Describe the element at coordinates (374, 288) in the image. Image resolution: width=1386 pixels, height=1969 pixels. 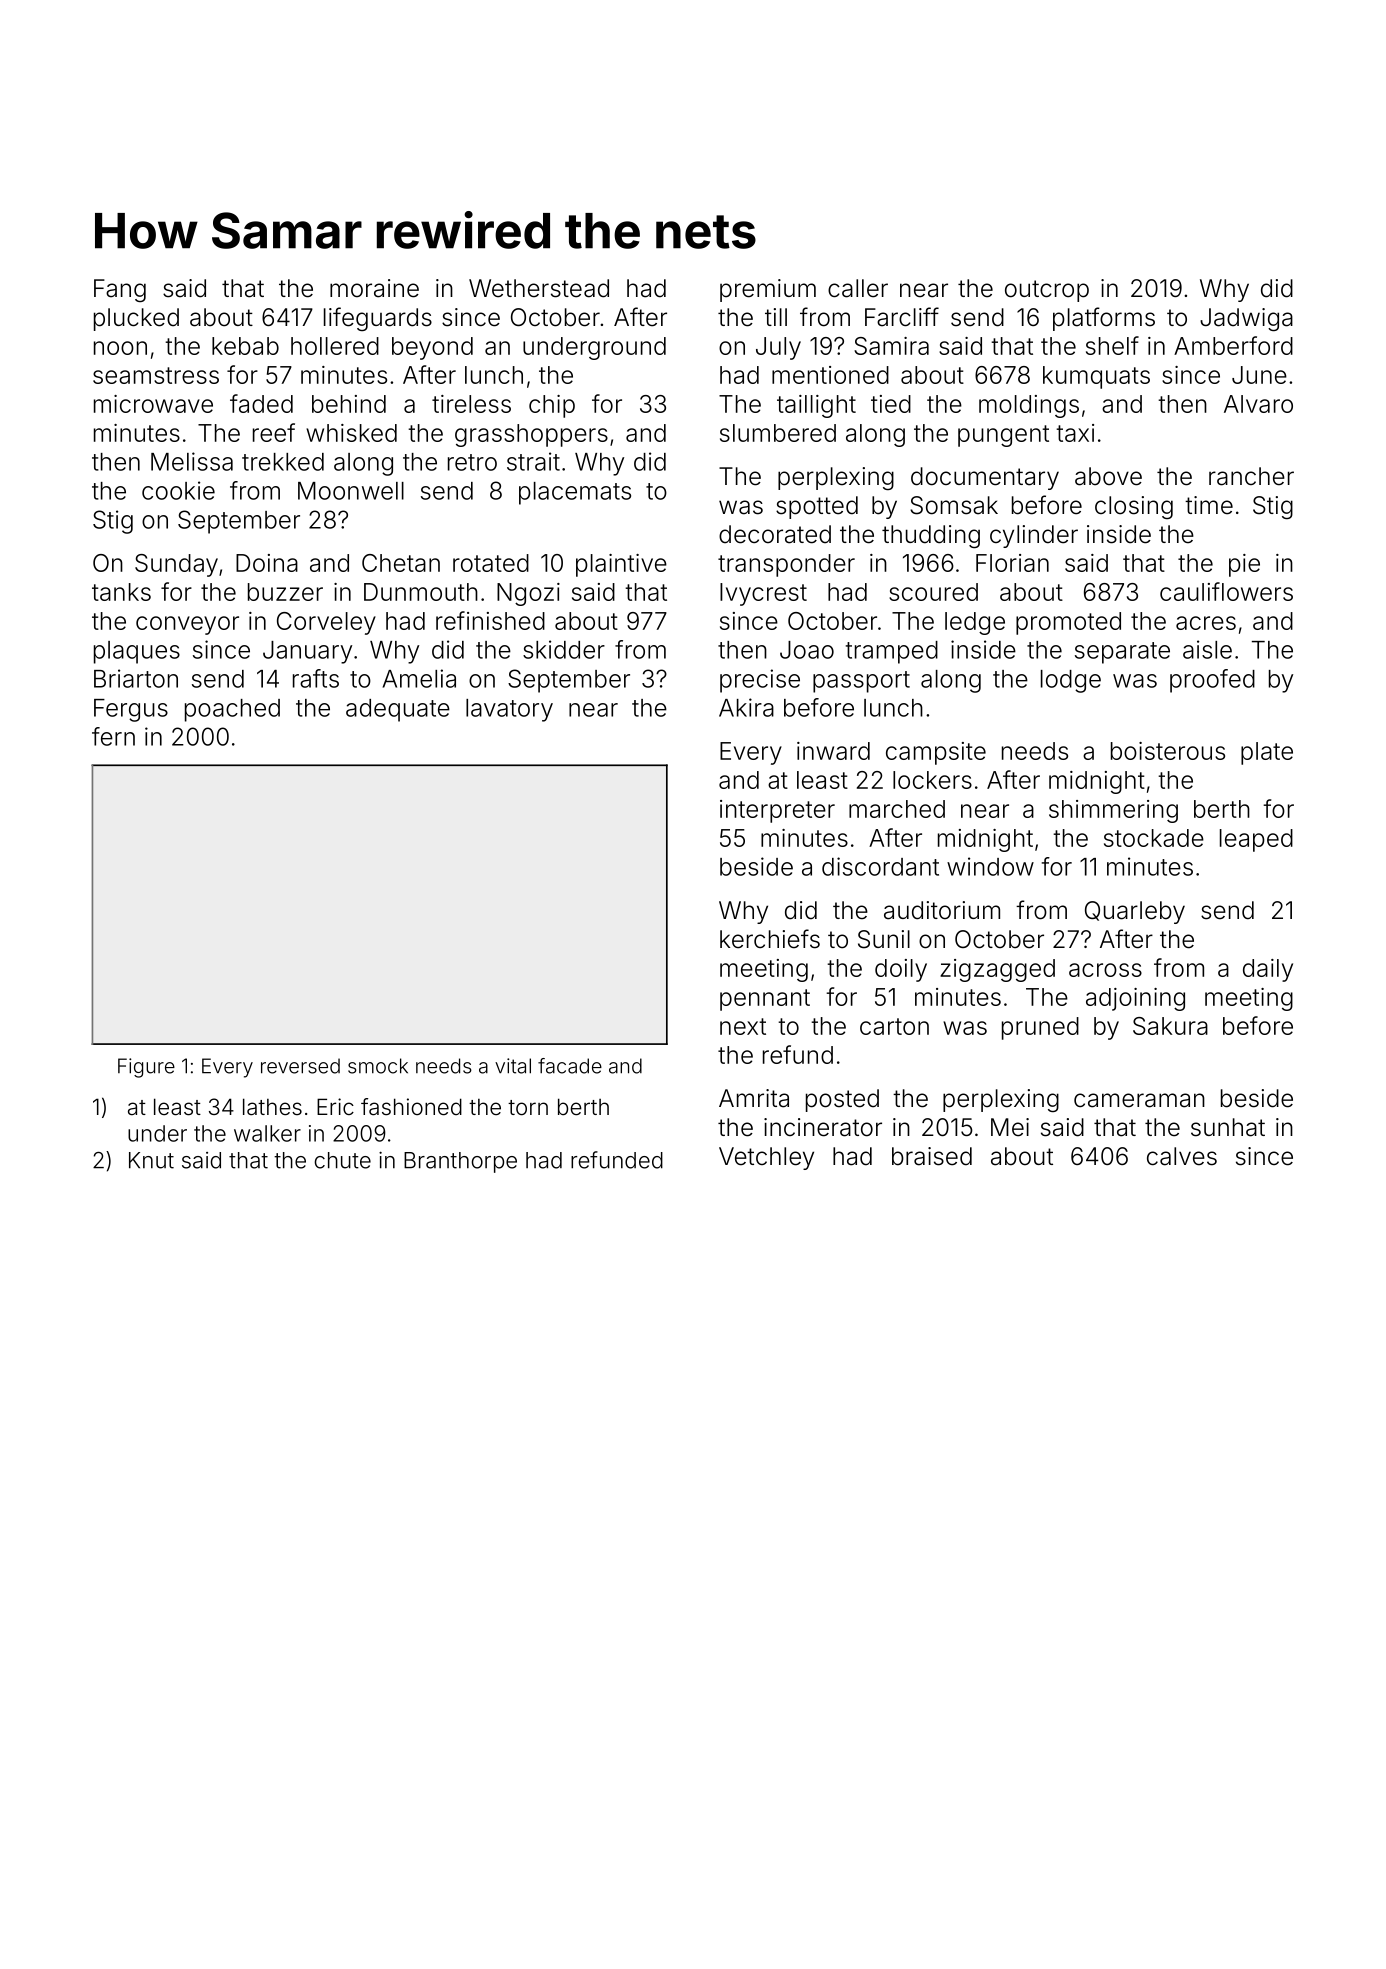
I see `moraine` at that location.
